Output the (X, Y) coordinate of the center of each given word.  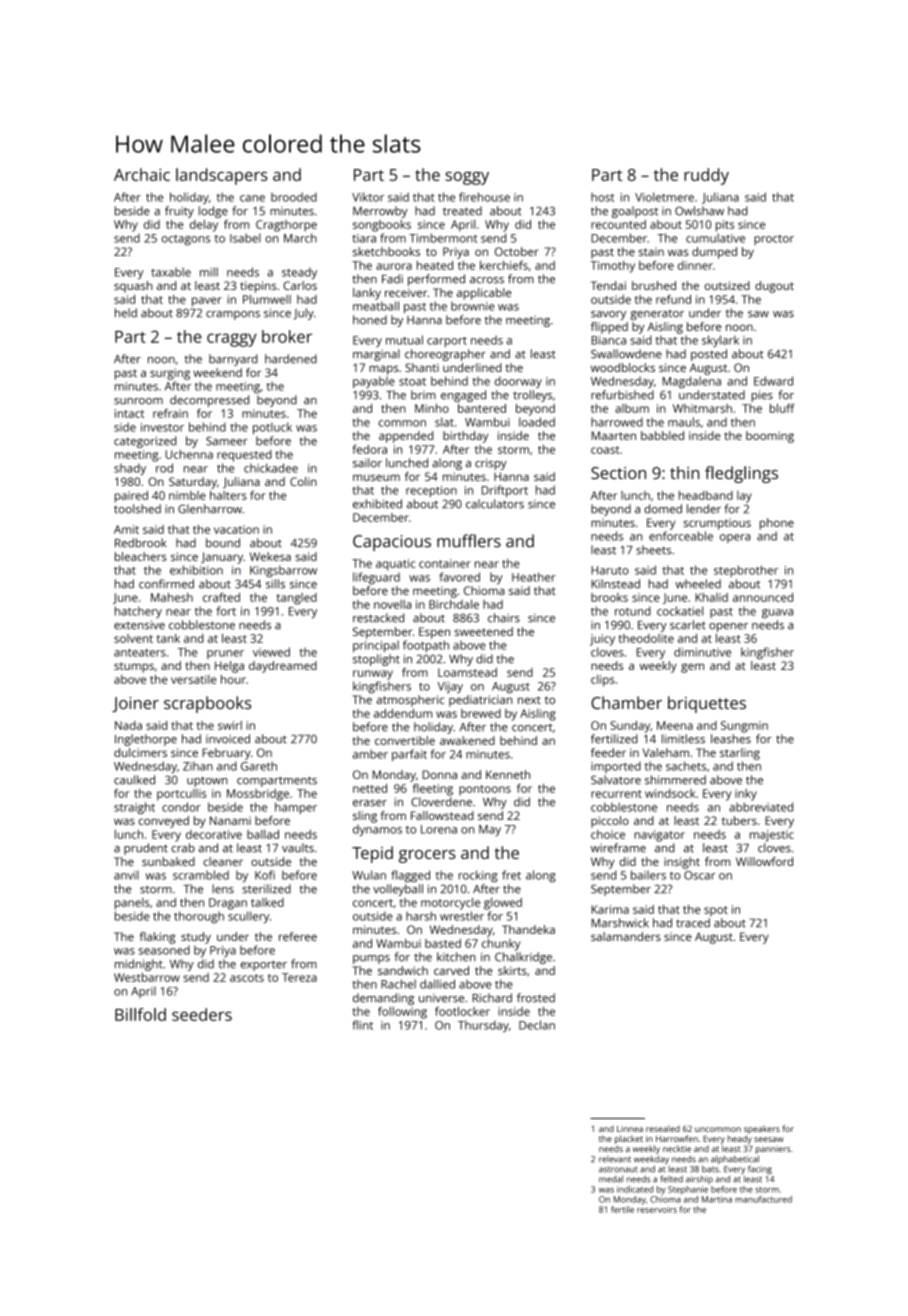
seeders (202, 1014)
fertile (622, 1209)
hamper (296, 808)
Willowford (764, 861)
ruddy (706, 176)
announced (763, 597)
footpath (426, 646)
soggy (467, 178)
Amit (126, 529)
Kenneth (508, 774)
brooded (294, 197)
